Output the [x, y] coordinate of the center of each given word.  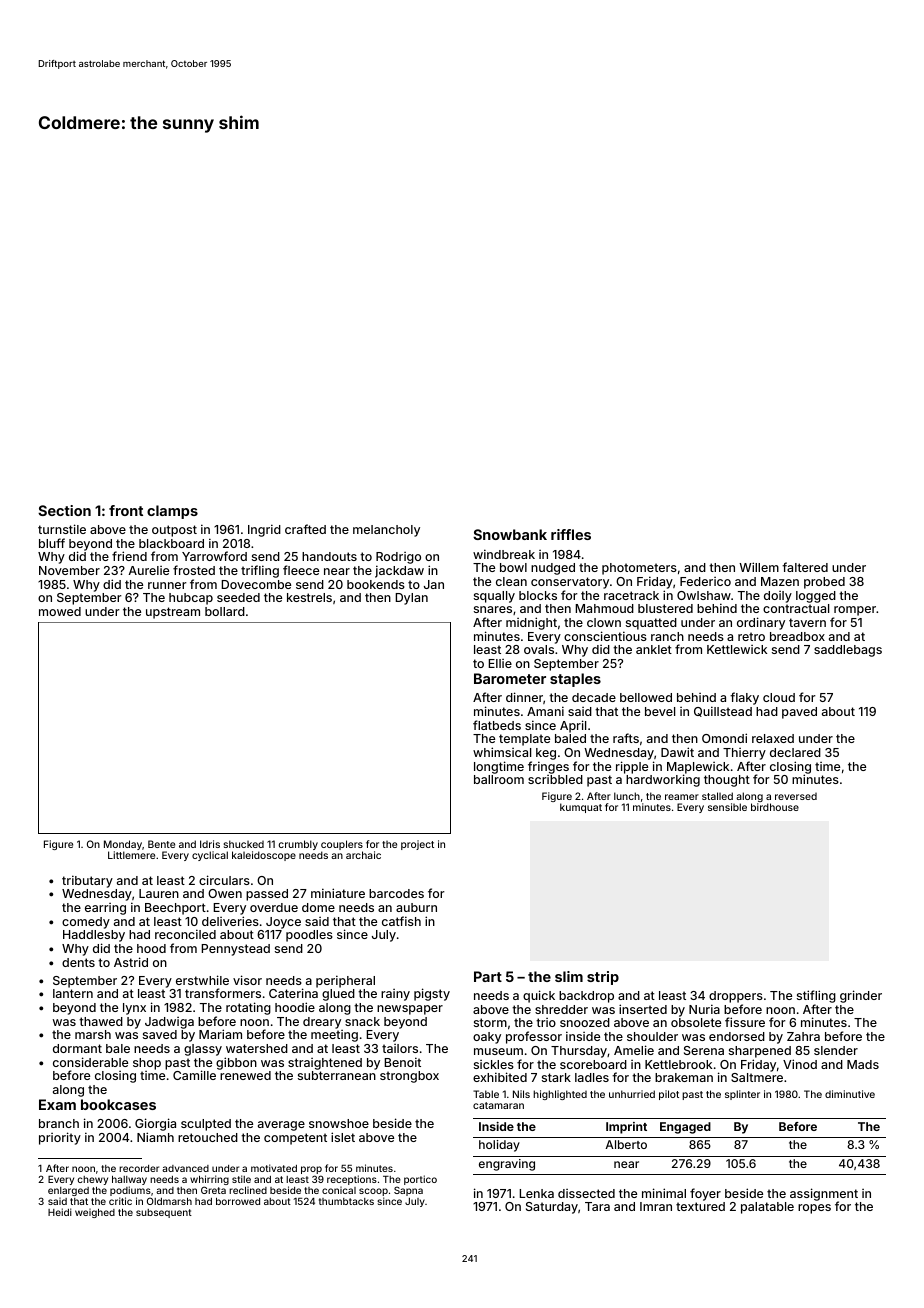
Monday [123, 845]
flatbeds [497, 725]
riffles [571, 534]
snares [493, 609]
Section [64, 510]
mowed [60, 611]
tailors [400, 1048]
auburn [416, 907]
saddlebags [848, 651]
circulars [224, 880]
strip [603, 978]
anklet [654, 649]
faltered [805, 567]
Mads [863, 1064]
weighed [95, 1213]
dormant [77, 1048]
